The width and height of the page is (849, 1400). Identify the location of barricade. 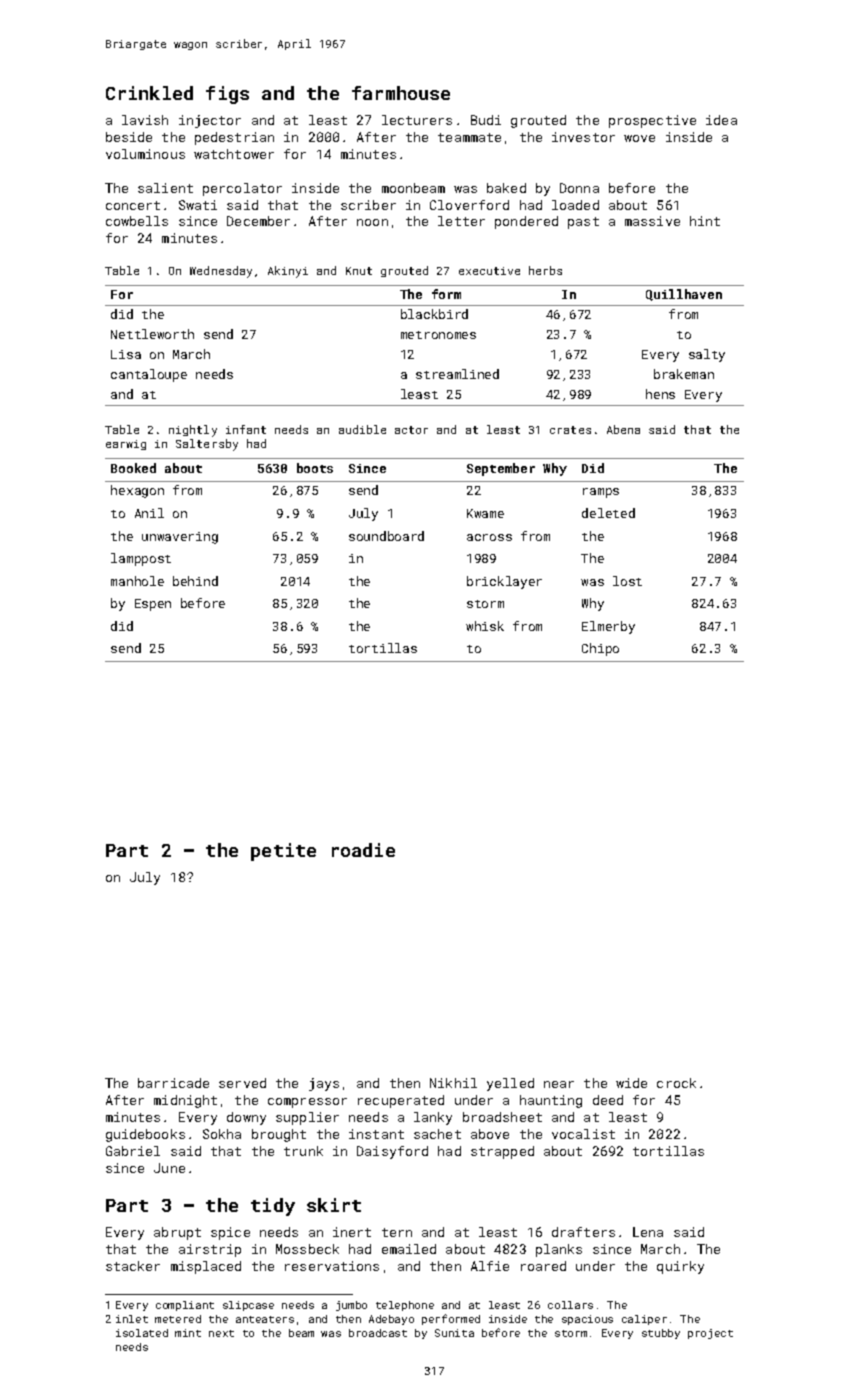
(173, 1083).
